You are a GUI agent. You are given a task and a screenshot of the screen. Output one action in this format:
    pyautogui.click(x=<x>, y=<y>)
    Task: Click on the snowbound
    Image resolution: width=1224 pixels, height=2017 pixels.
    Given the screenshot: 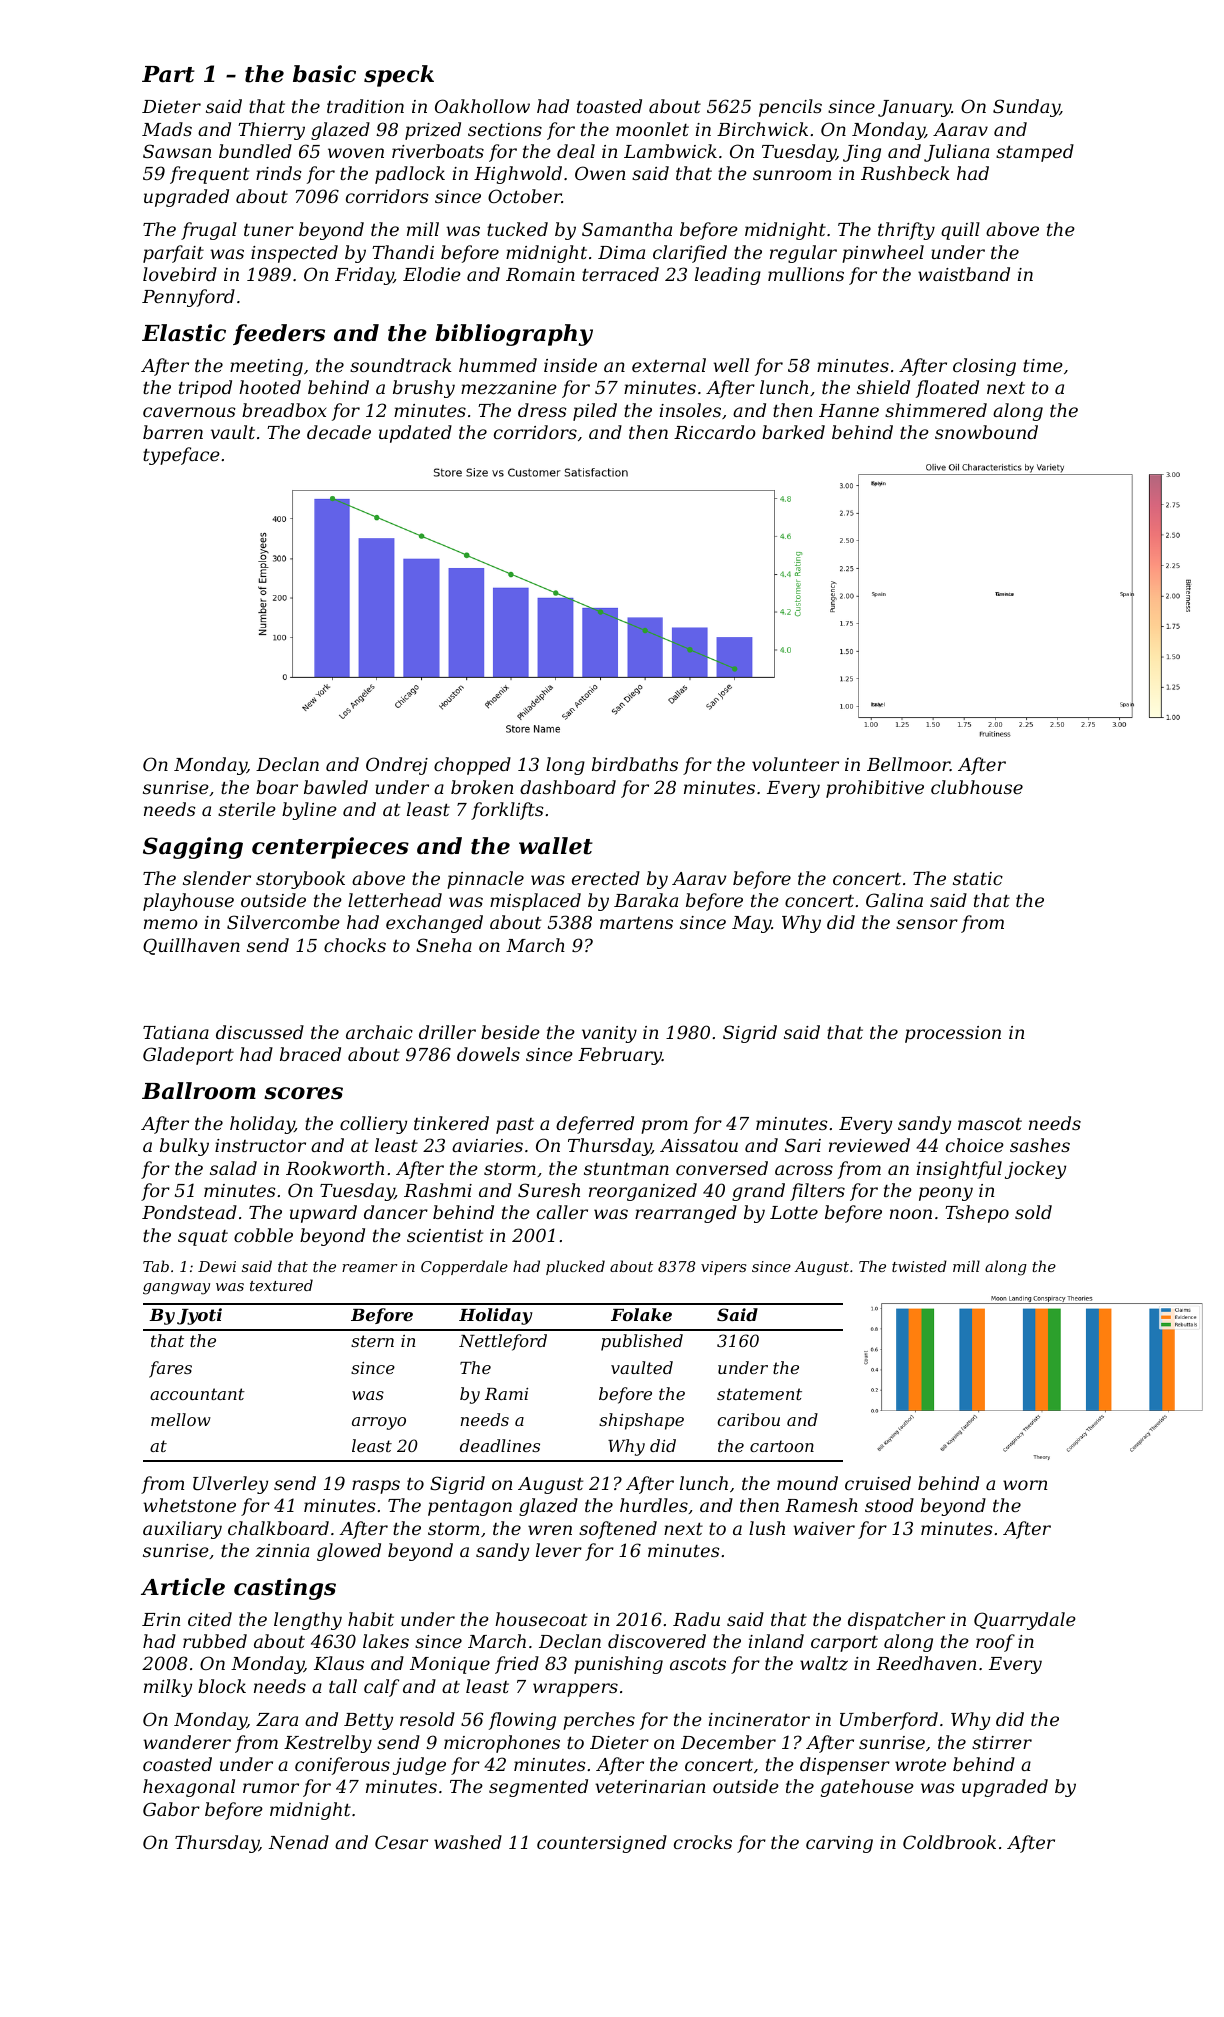 What is the action you would take?
    pyautogui.click(x=986, y=432)
